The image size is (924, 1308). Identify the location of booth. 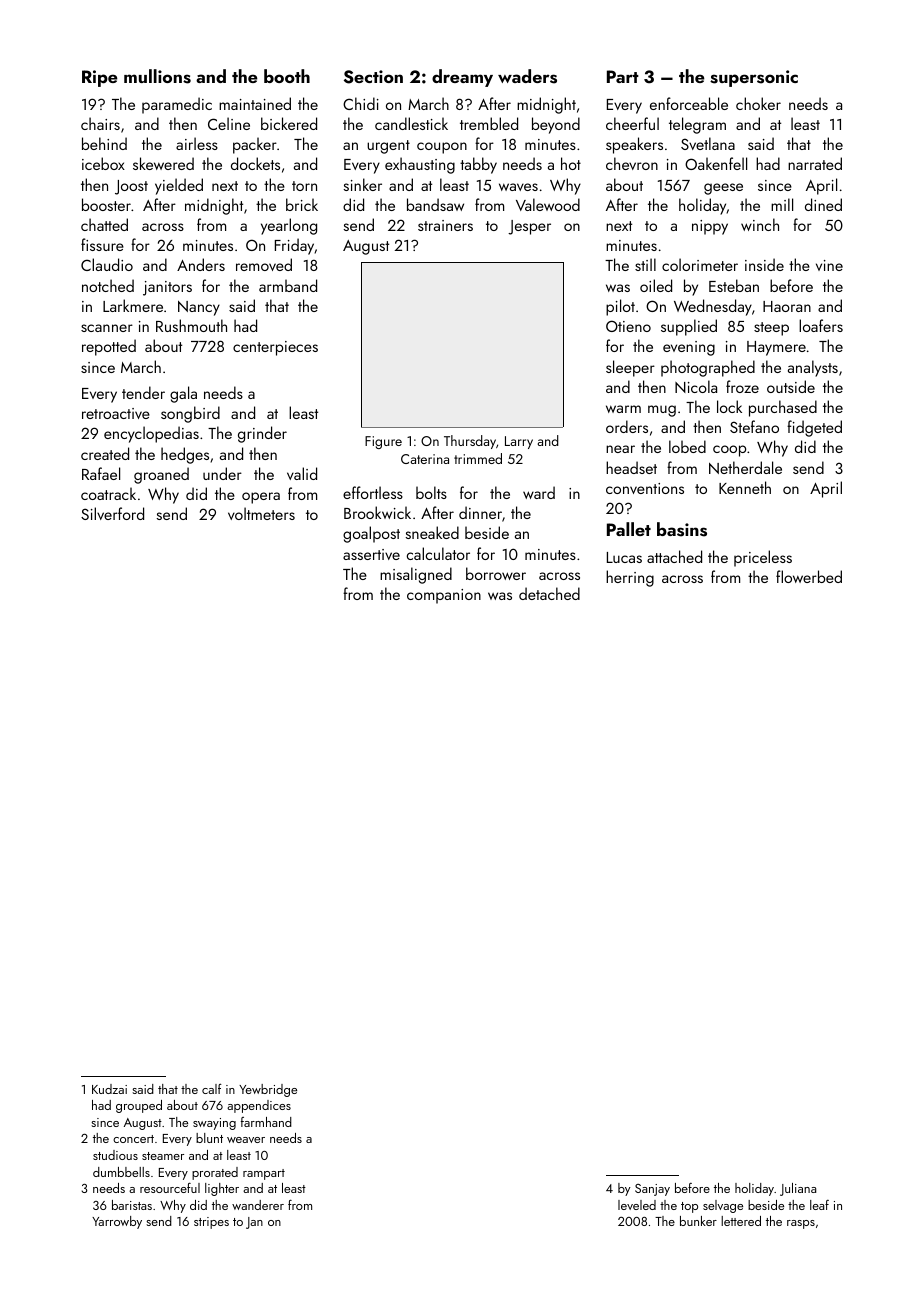
(287, 76).
